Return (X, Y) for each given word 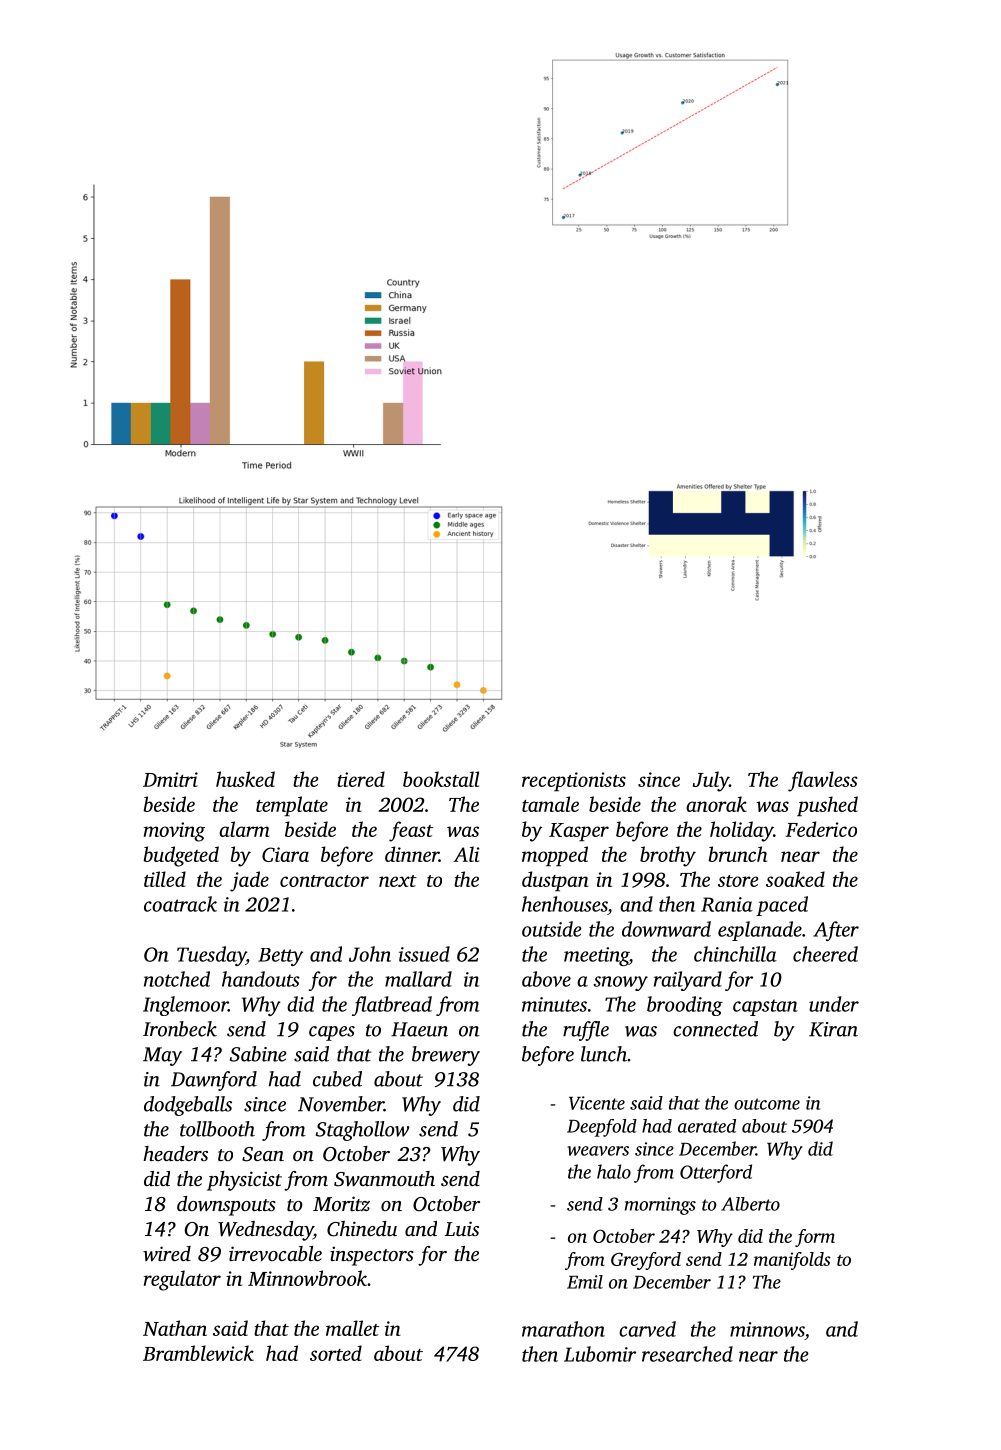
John (370, 954)
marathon (563, 1329)
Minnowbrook (307, 1278)
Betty (280, 957)
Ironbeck (180, 1029)
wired (167, 1254)
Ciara (285, 854)
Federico (821, 829)
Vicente (597, 1103)
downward (666, 929)
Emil (585, 1282)
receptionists (574, 781)
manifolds (792, 1261)
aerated (707, 1126)
